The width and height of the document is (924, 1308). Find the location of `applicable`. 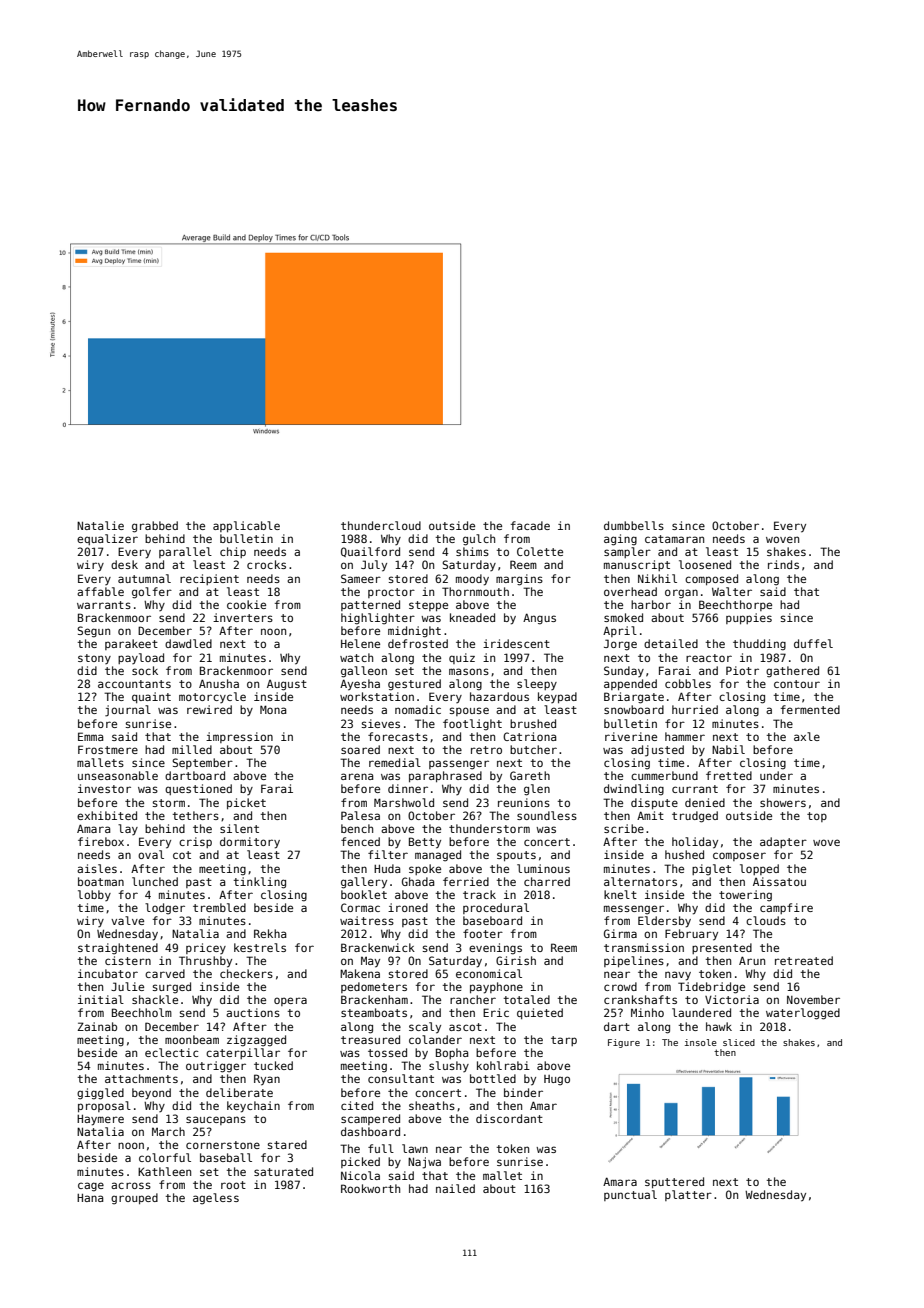

applicable is located at coordinates (246, 526).
